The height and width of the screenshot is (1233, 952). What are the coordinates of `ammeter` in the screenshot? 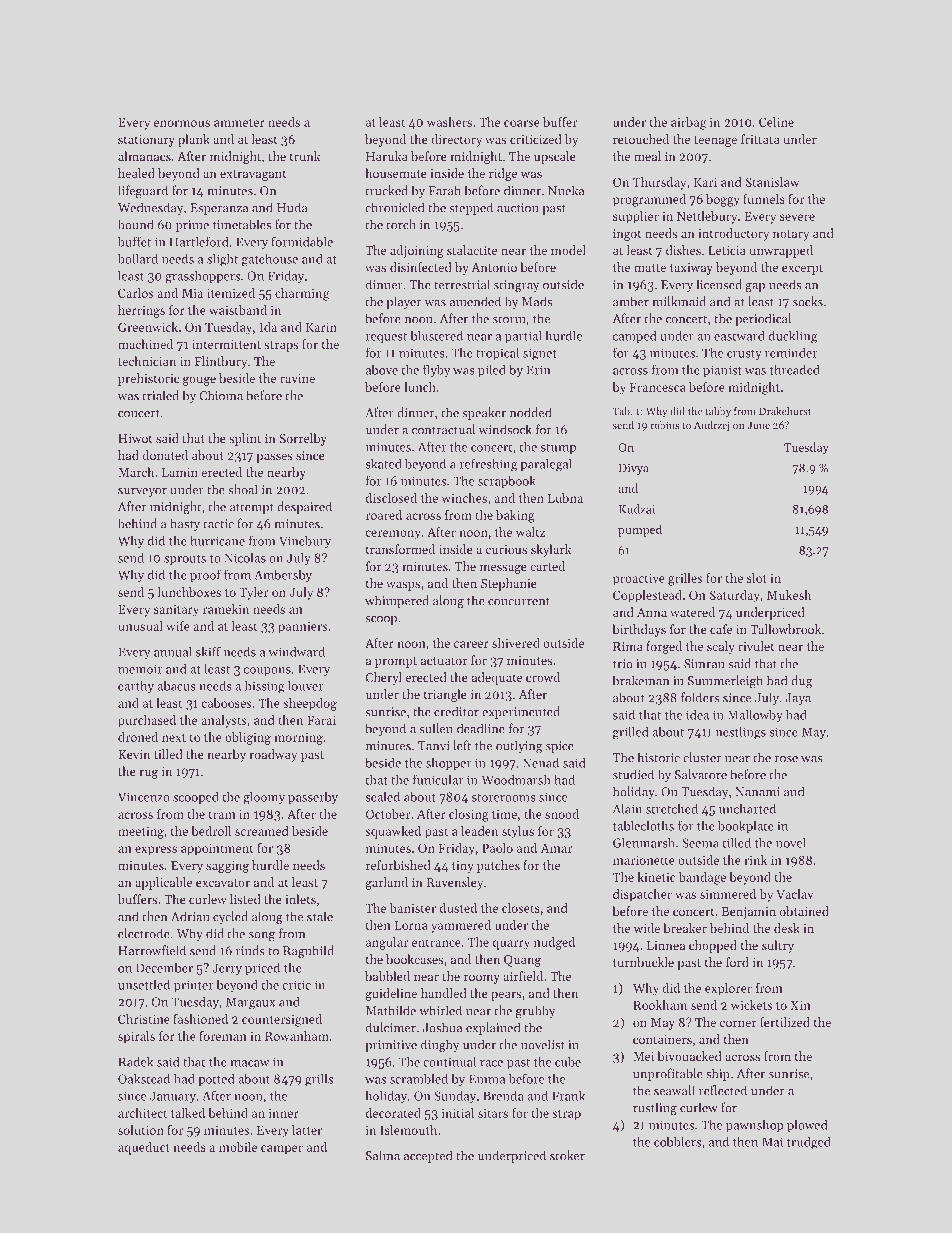 It's located at (239, 123).
